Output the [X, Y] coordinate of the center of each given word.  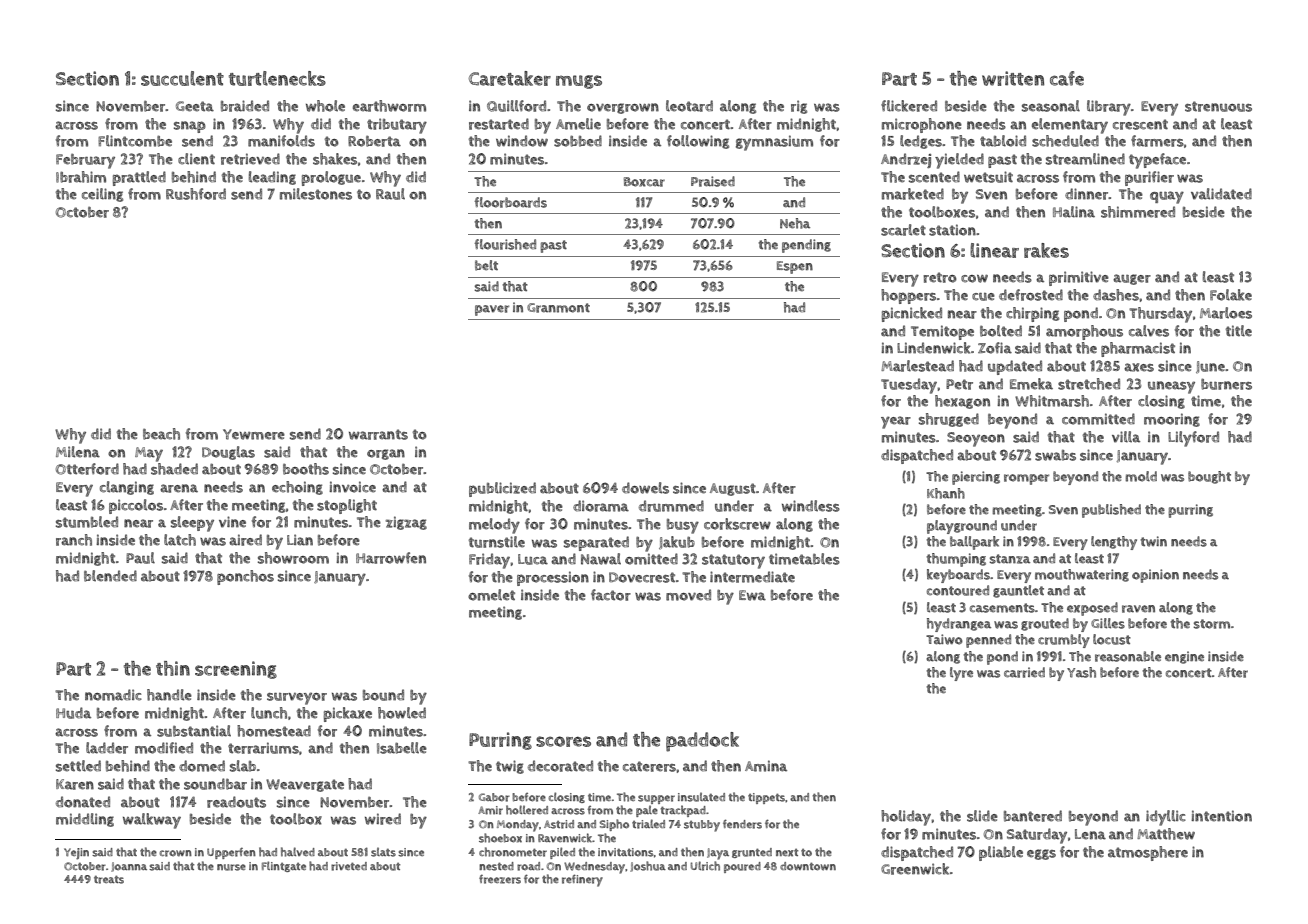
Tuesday [909, 386]
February [85, 161]
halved [298, 852]
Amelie [578, 124]
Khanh [946, 493]
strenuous [1218, 106]
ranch [74, 540]
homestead [274, 731]
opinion [1155, 576]
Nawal [601, 559]
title [1239, 331]
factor [611, 595]
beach [161, 434]
